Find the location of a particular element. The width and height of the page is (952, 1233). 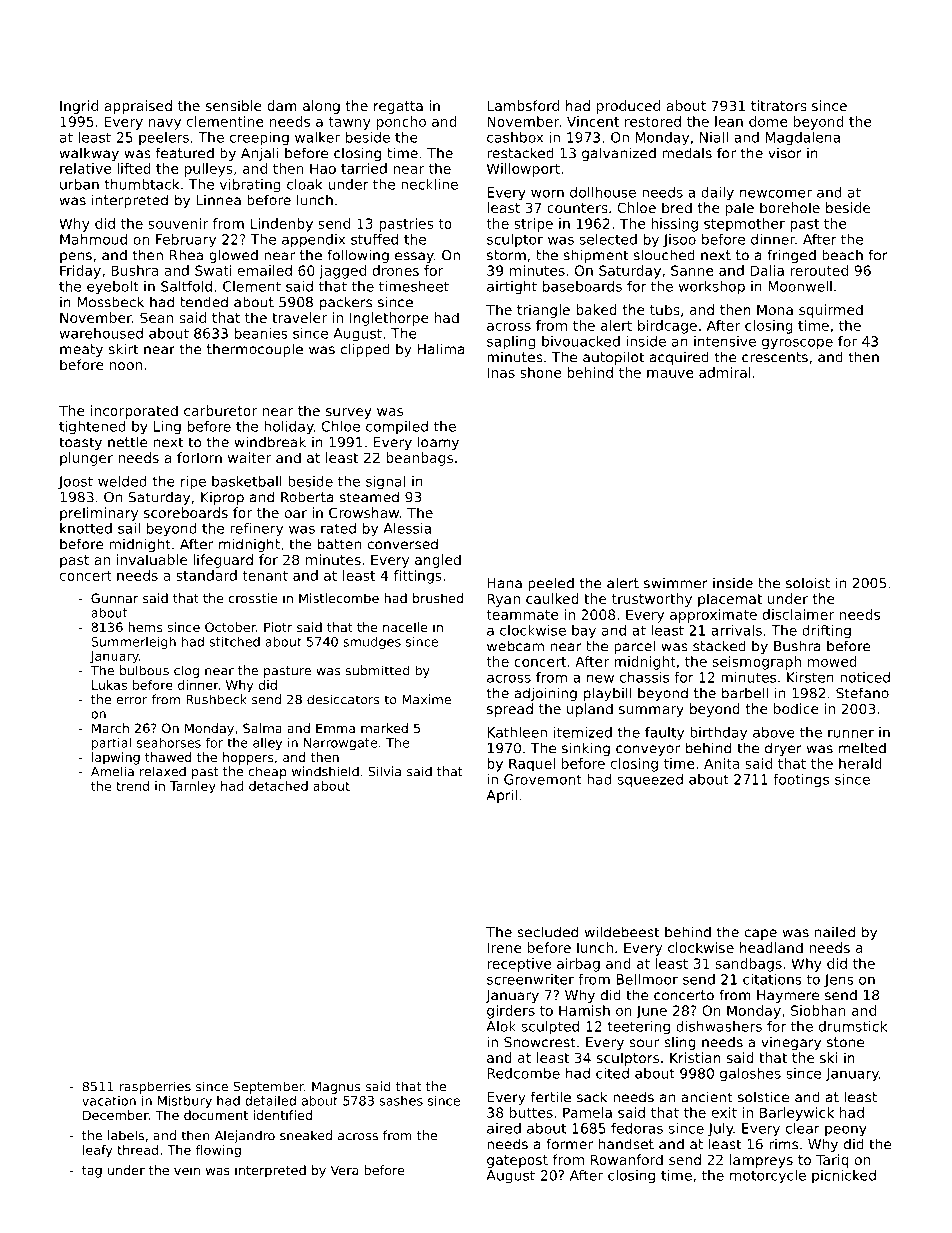

marked is located at coordinates (384, 728).
